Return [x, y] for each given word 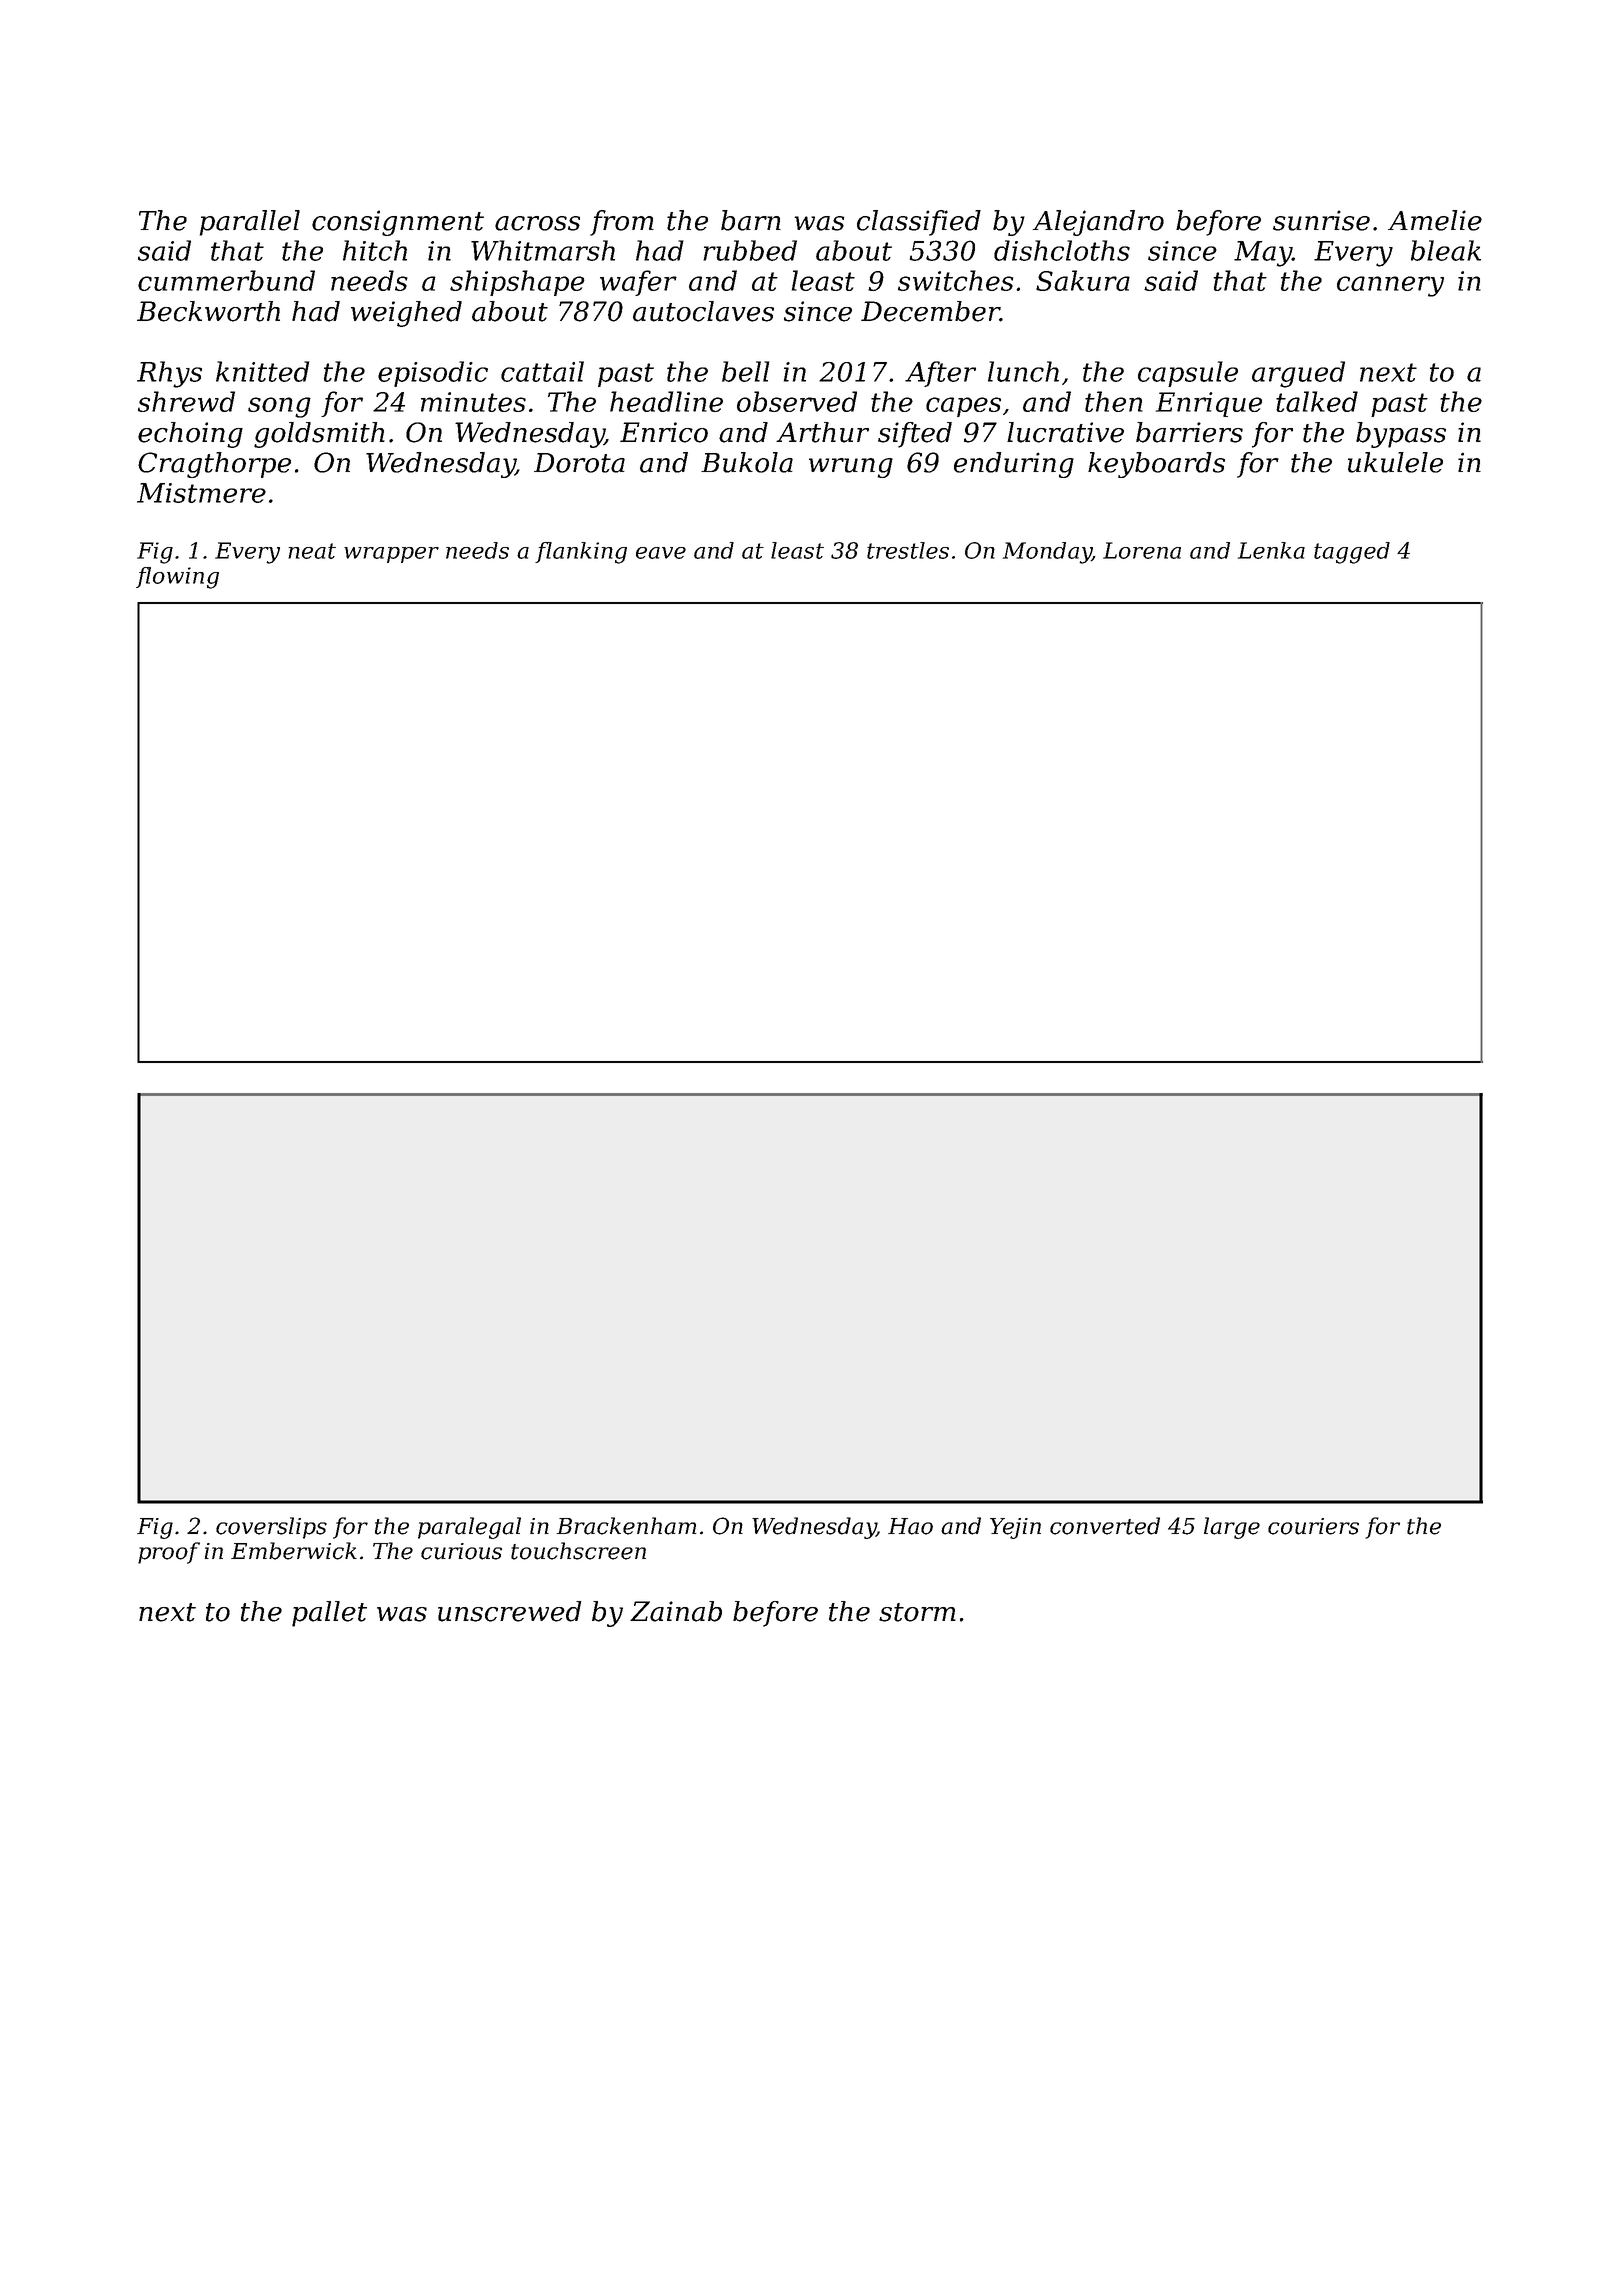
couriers [1313, 1526]
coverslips [271, 1528]
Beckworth [208, 311]
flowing [177, 578]
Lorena [1142, 550]
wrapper [391, 555]
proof [169, 1553]
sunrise [1321, 220]
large [1232, 1528]
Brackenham [627, 1526]
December [930, 311]
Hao [910, 1526]
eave [661, 553]
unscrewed [510, 1611]
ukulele [1395, 462]
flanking [581, 553]
